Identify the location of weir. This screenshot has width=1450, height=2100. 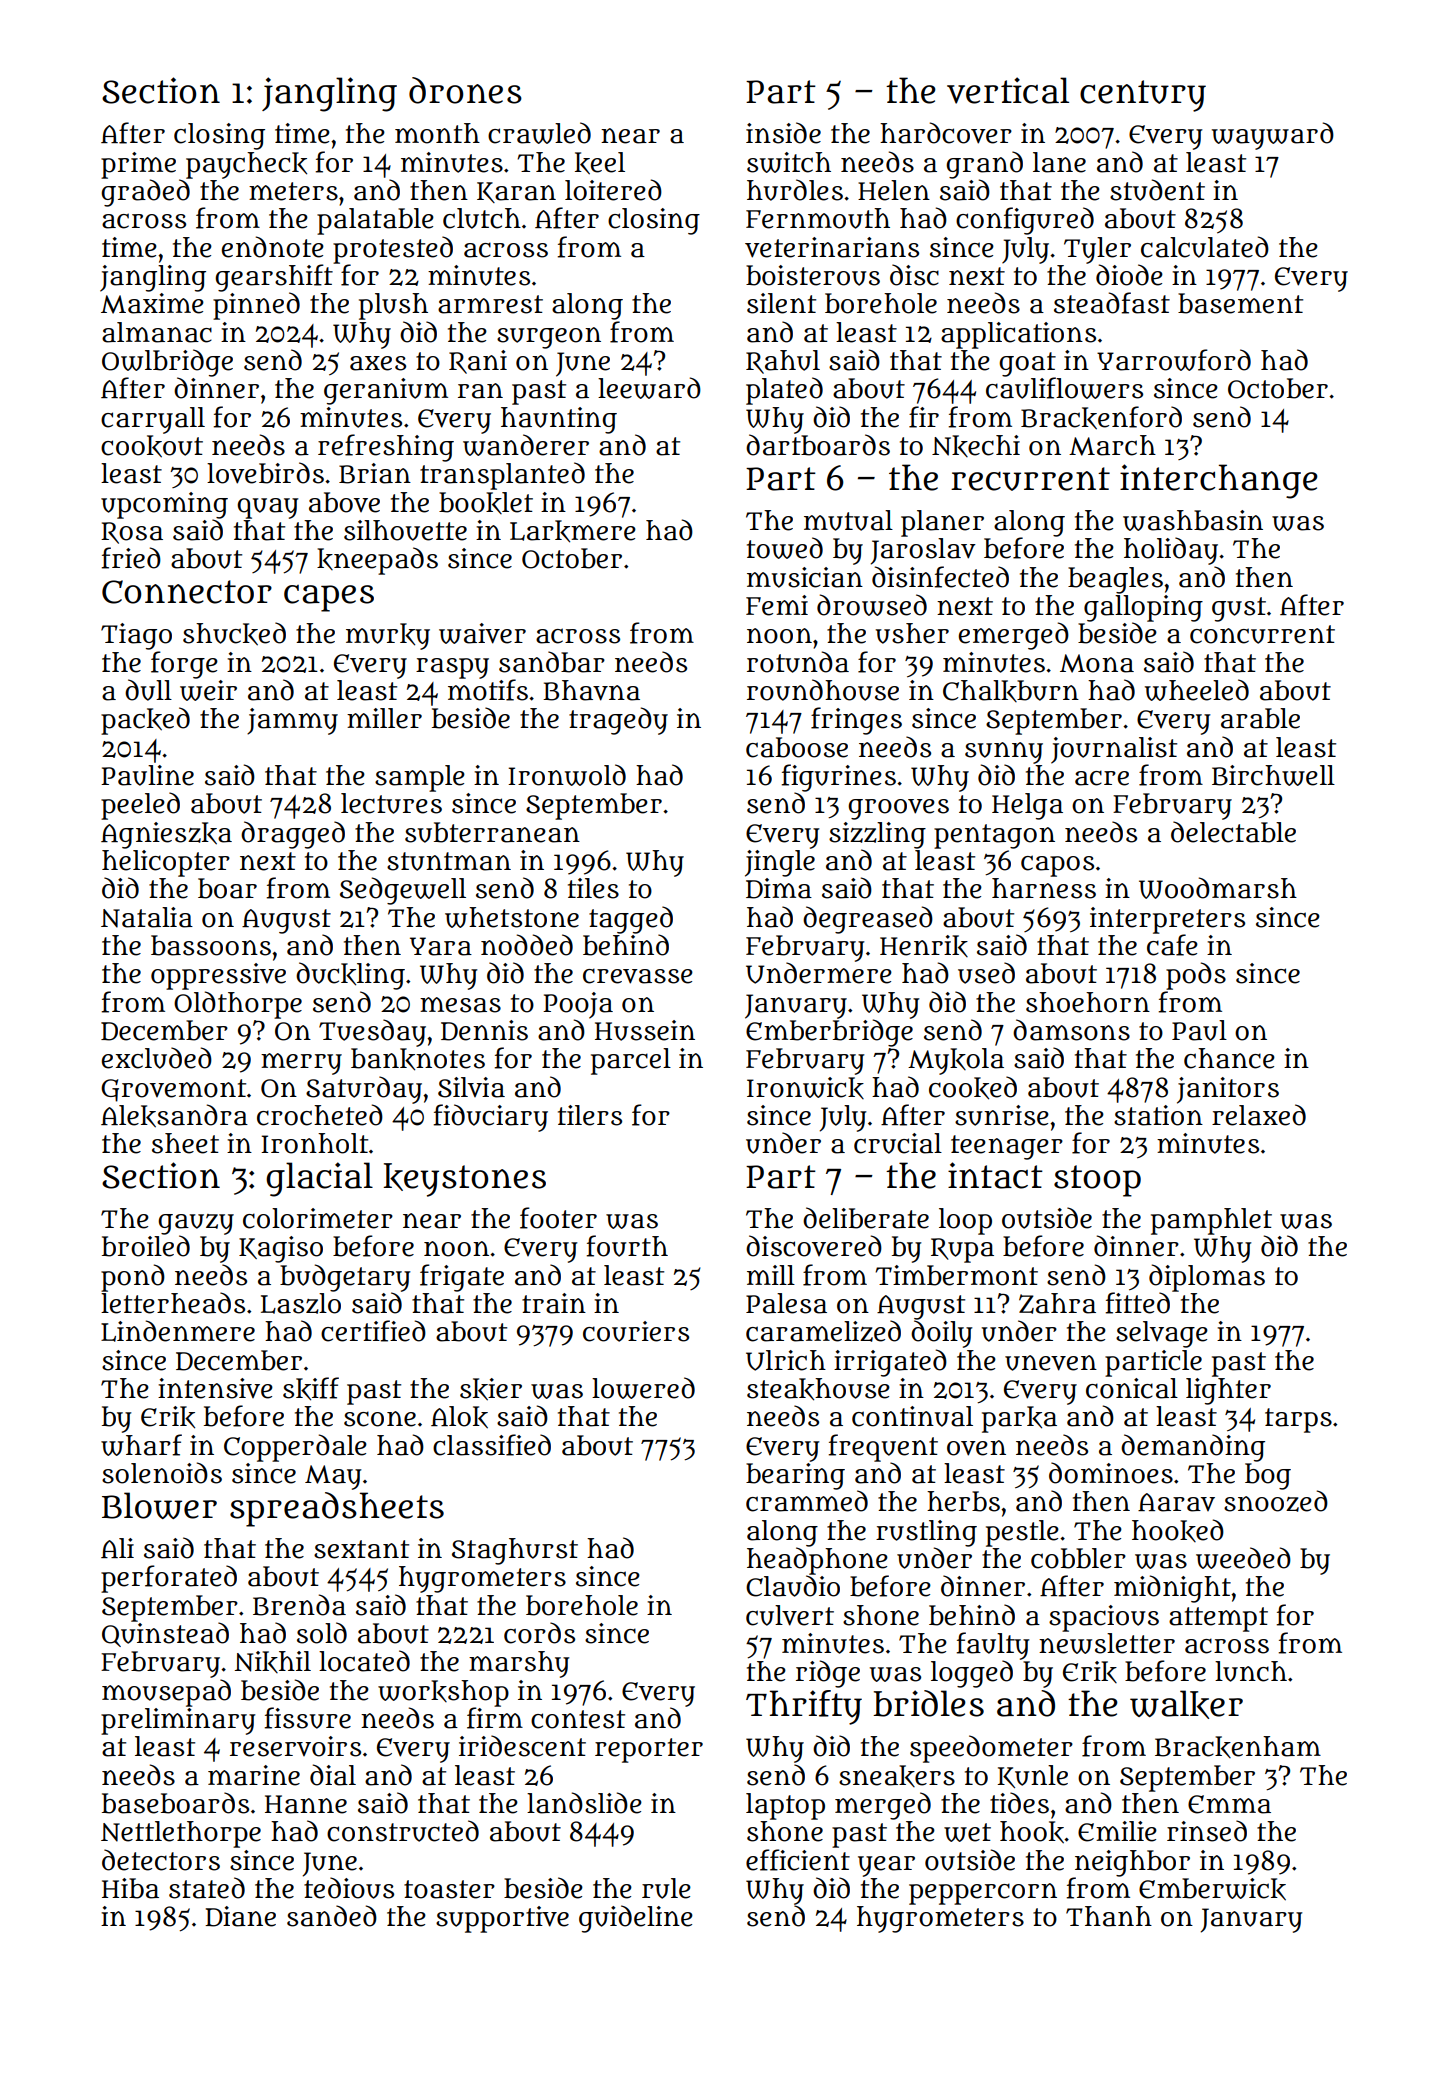
(208, 690).
